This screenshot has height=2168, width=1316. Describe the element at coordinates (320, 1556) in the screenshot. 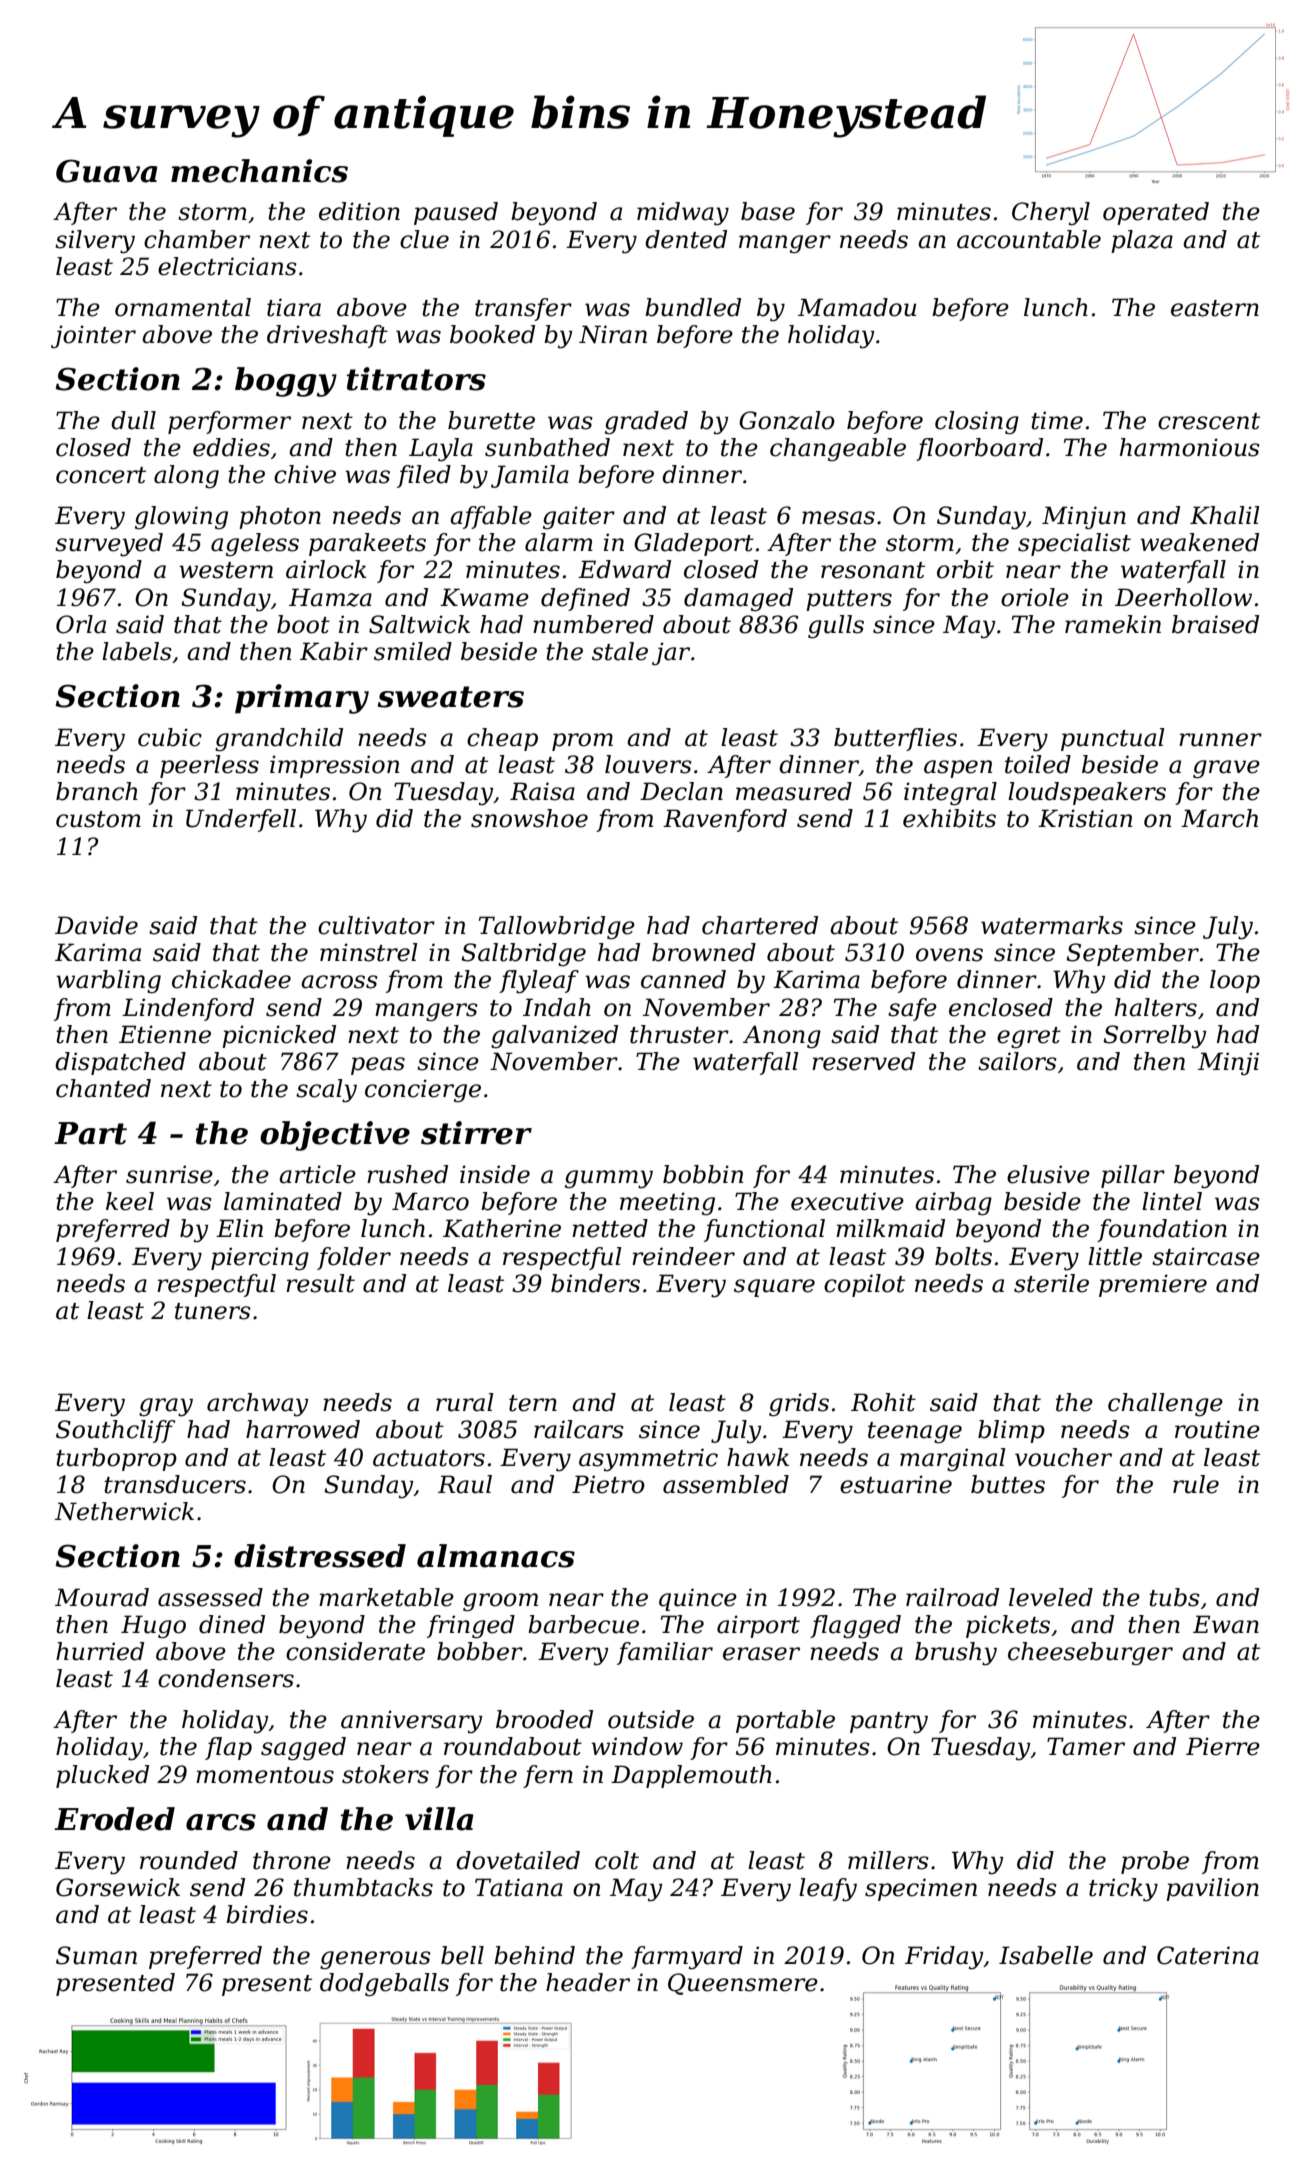

I see `distressed` at that location.
